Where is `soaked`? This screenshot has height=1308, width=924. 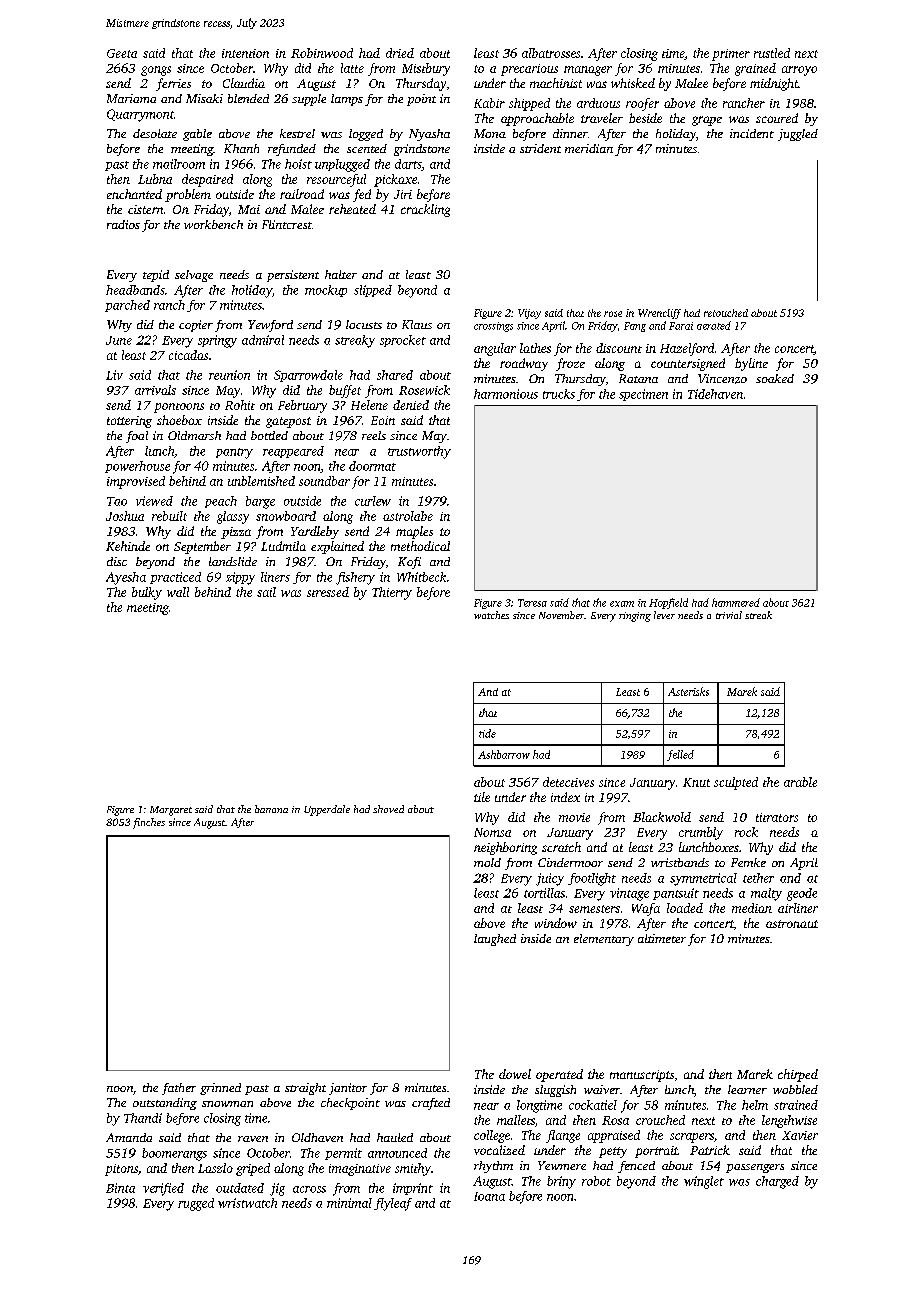
soaked is located at coordinates (775, 378).
